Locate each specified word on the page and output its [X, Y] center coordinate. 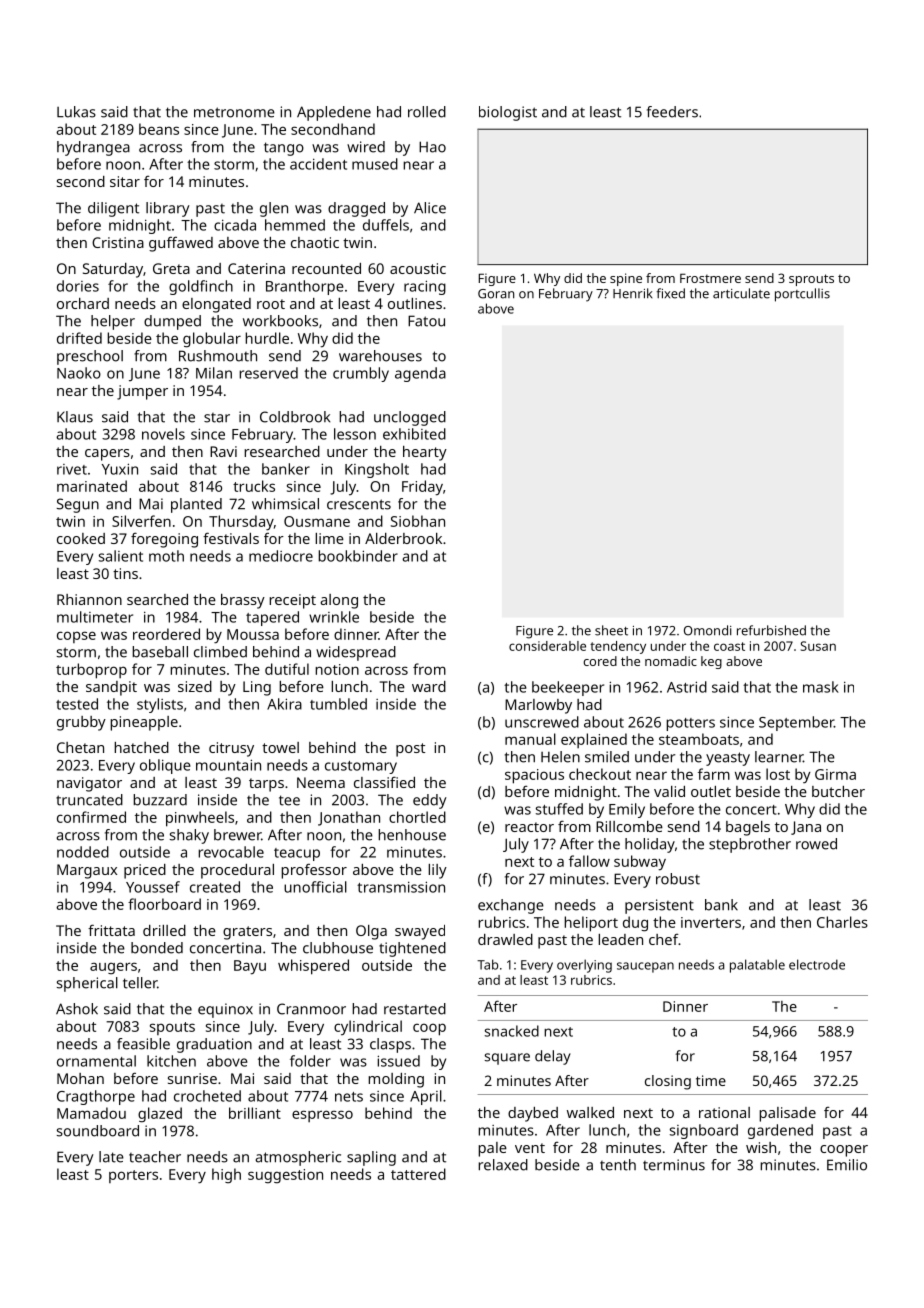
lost [778, 774]
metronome [234, 112]
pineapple [144, 723]
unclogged [410, 418]
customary [361, 767]
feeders [672, 112]
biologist [508, 113]
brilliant [255, 1113]
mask [821, 687]
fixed [670, 293]
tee [289, 800]
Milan [214, 373]
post [410, 750]
